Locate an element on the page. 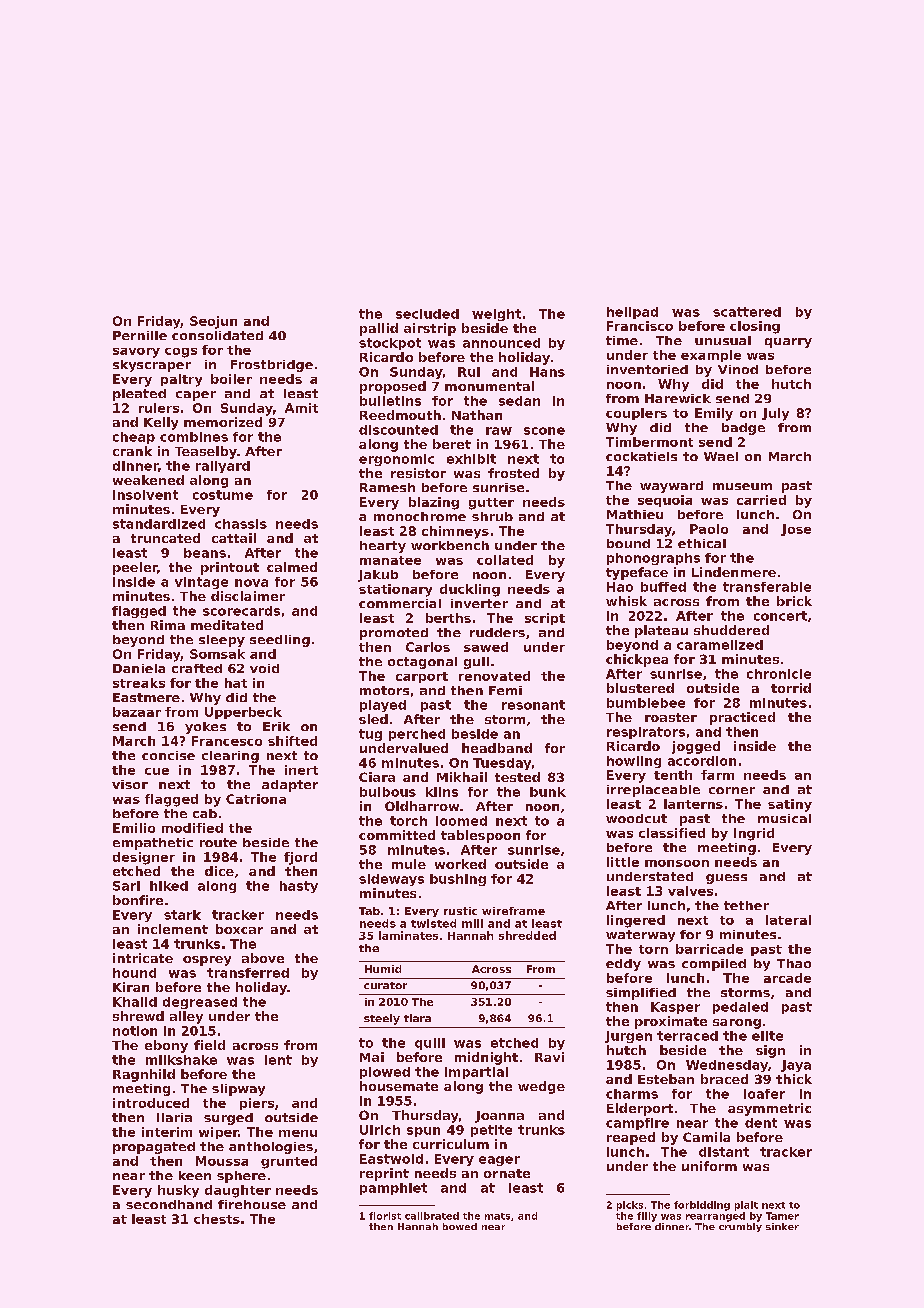 The width and height of the image is (924, 1308). Ravi is located at coordinates (549, 1057).
